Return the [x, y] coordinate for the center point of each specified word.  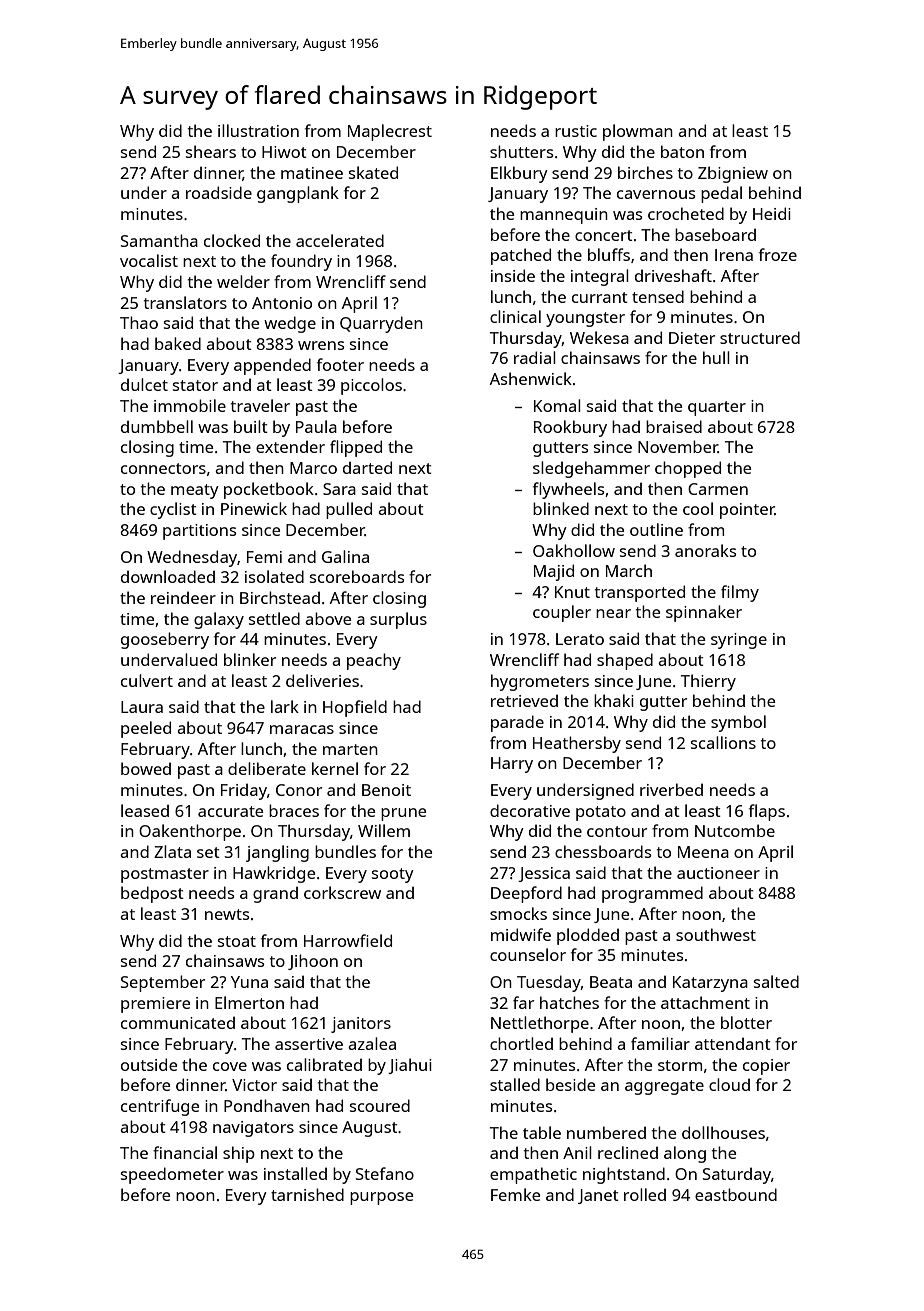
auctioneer [718, 873]
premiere [155, 1005]
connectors [163, 468]
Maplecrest [390, 132]
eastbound [736, 1194]
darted [367, 467]
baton [682, 151]
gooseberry [165, 640]
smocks [518, 913]
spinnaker [704, 613]
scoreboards [357, 576]
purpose [381, 1198]
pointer [747, 511]
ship [239, 1154]
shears [211, 151]
